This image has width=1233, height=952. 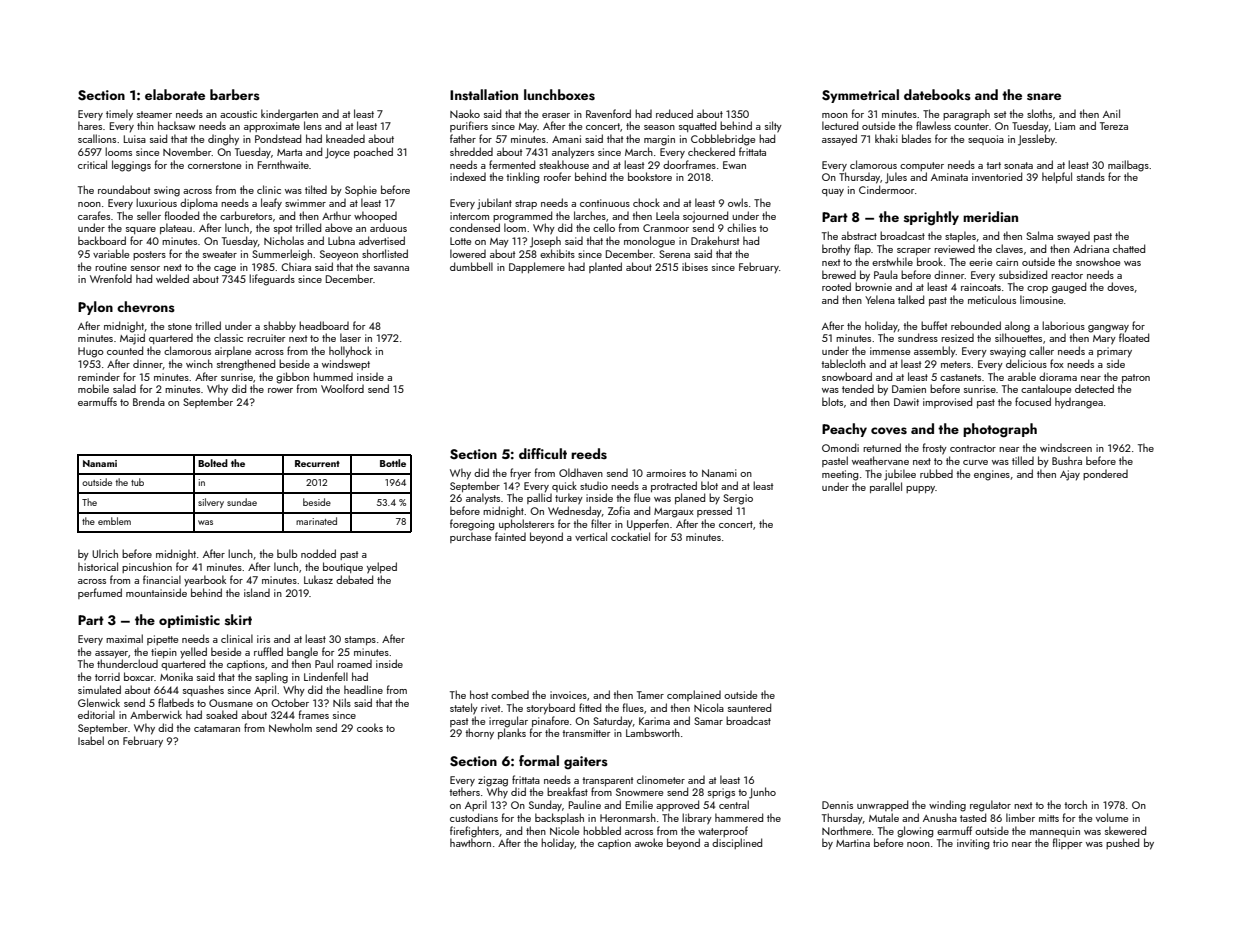 I want to click on pondered, so click(x=1105, y=475).
